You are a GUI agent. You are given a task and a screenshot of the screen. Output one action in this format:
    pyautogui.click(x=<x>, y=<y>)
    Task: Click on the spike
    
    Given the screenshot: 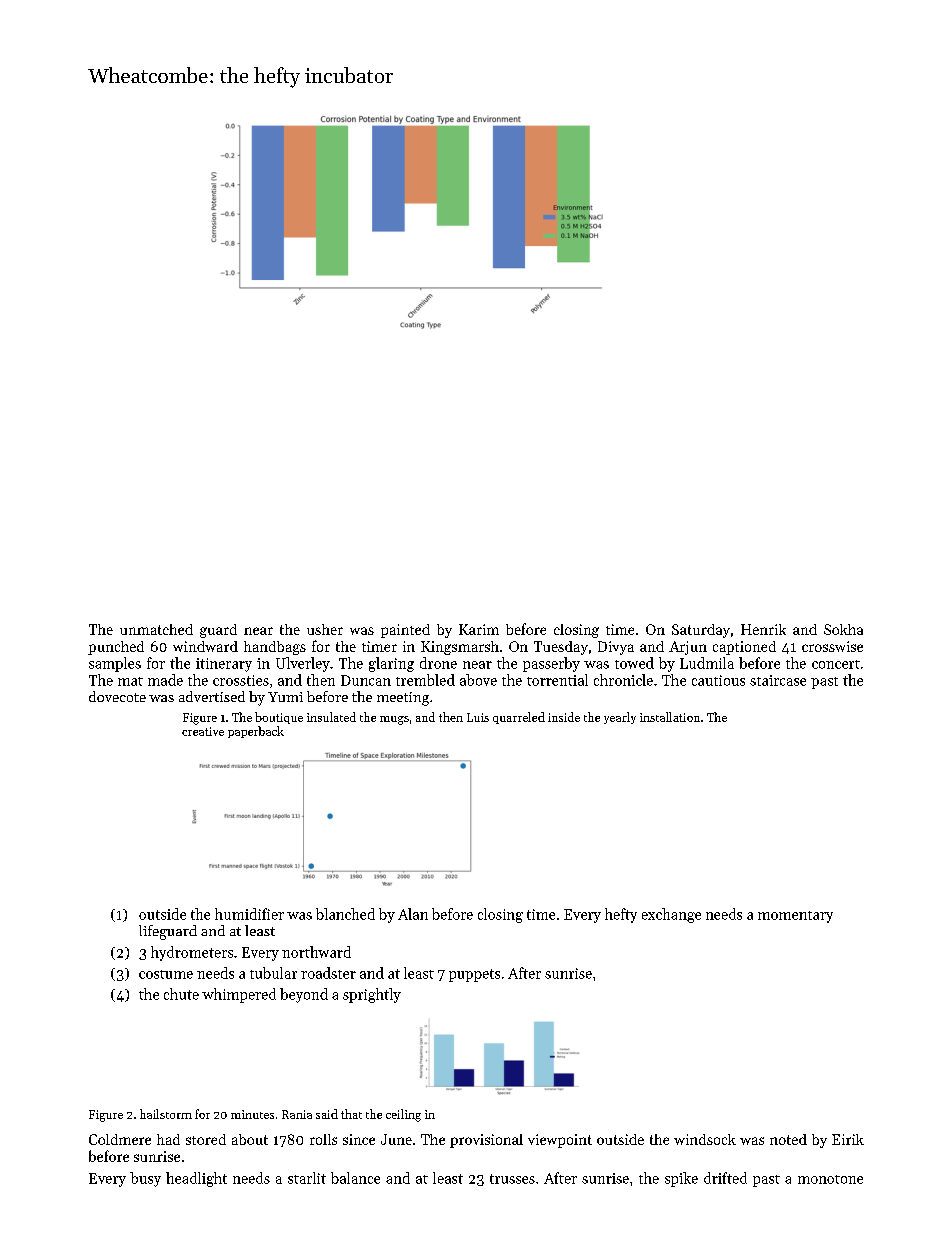 What is the action you would take?
    pyautogui.click(x=681, y=1179)
